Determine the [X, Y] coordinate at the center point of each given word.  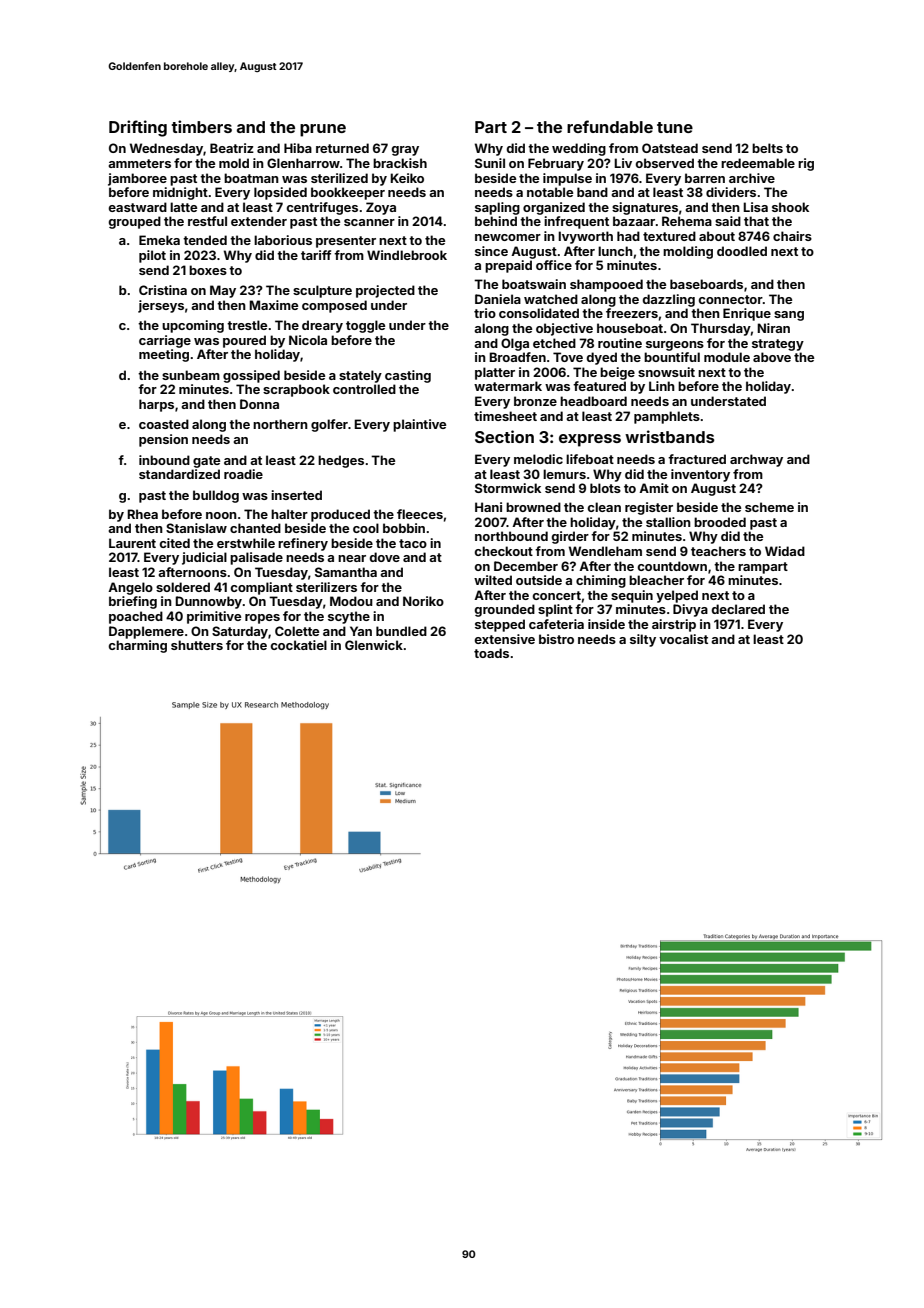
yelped [677, 596]
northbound [511, 536]
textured [669, 236]
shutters [197, 645]
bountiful [672, 357]
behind [496, 221]
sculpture [322, 291]
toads [491, 653]
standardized [179, 474]
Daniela [498, 299]
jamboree [137, 179]
